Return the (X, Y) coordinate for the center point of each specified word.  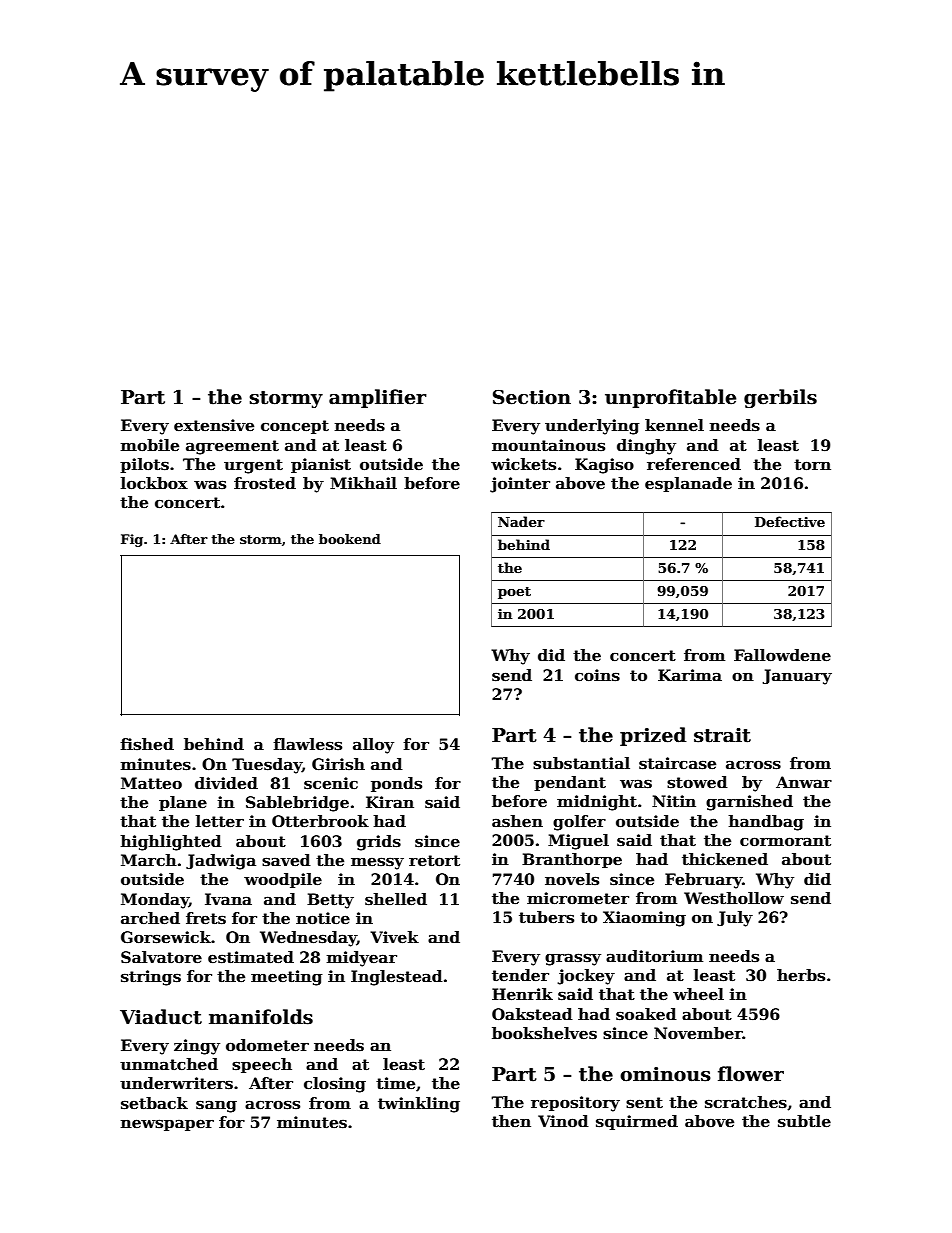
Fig (132, 540)
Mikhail (363, 483)
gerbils (780, 398)
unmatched (169, 1064)
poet (514, 593)
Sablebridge (297, 804)
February (704, 881)
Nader (521, 521)
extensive (214, 425)
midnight (597, 803)
